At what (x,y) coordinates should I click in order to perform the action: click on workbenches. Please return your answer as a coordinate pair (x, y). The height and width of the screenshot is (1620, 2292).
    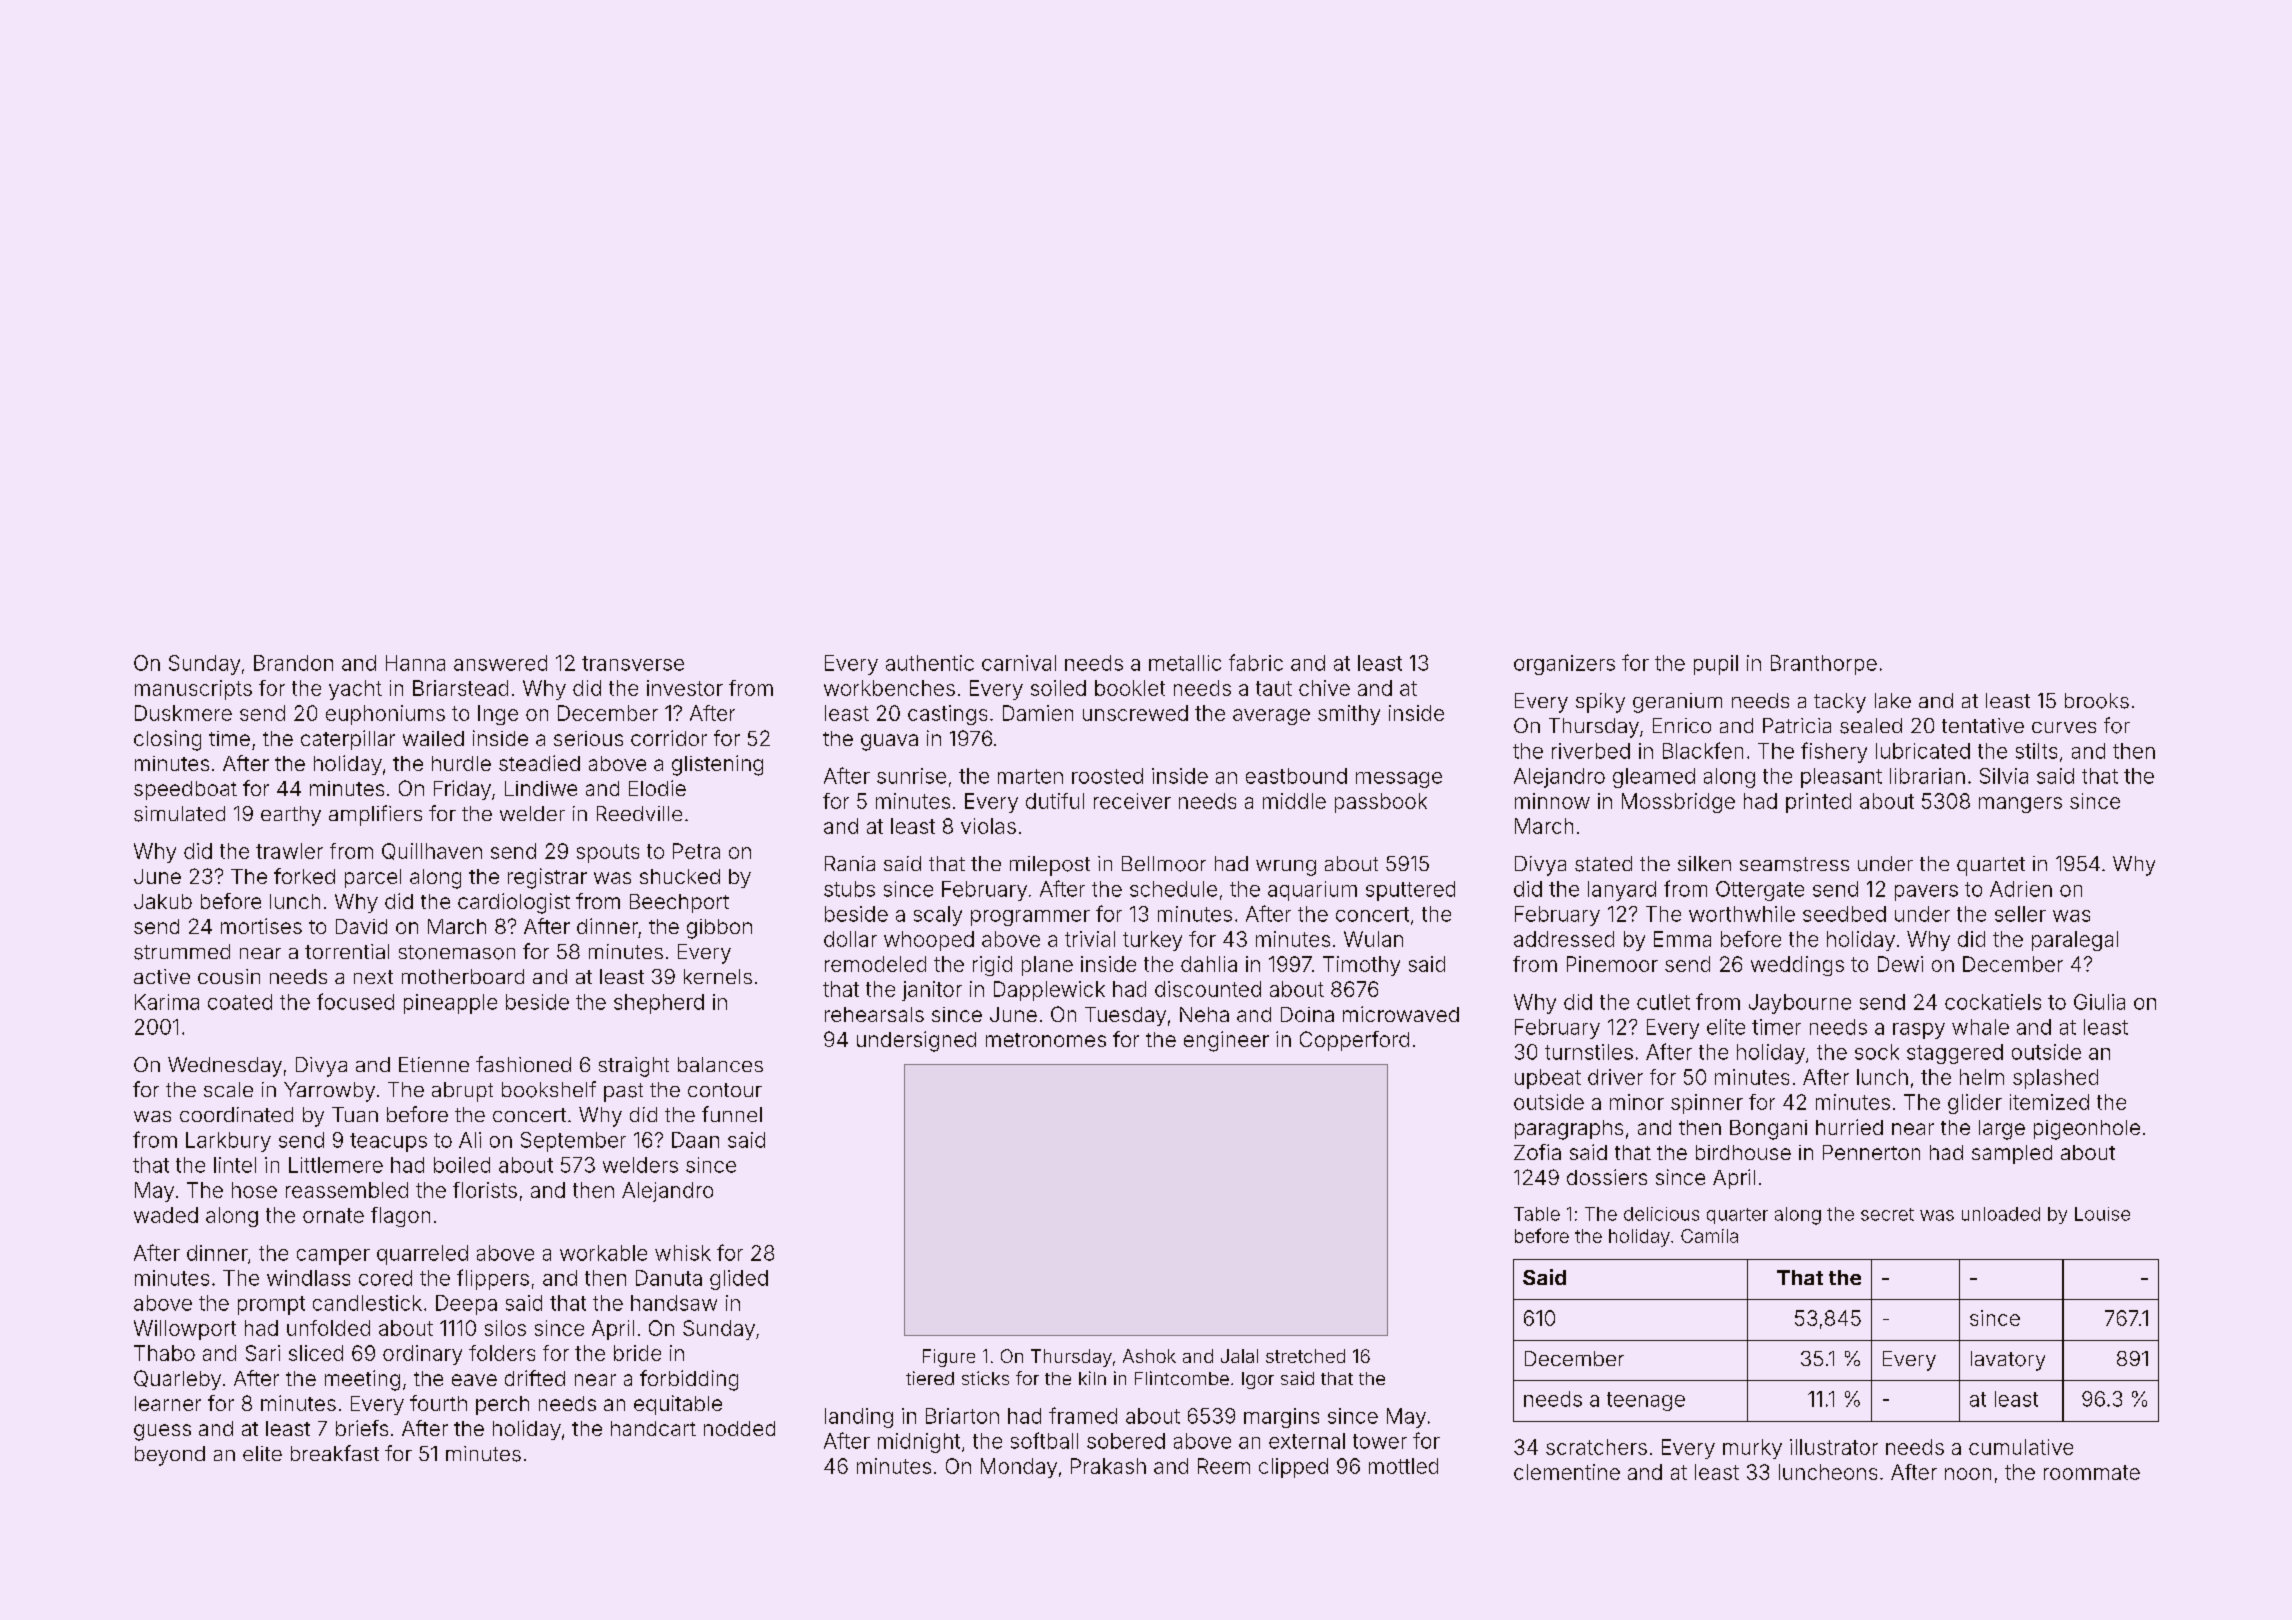
    Looking at the image, I should click on (889, 688).
